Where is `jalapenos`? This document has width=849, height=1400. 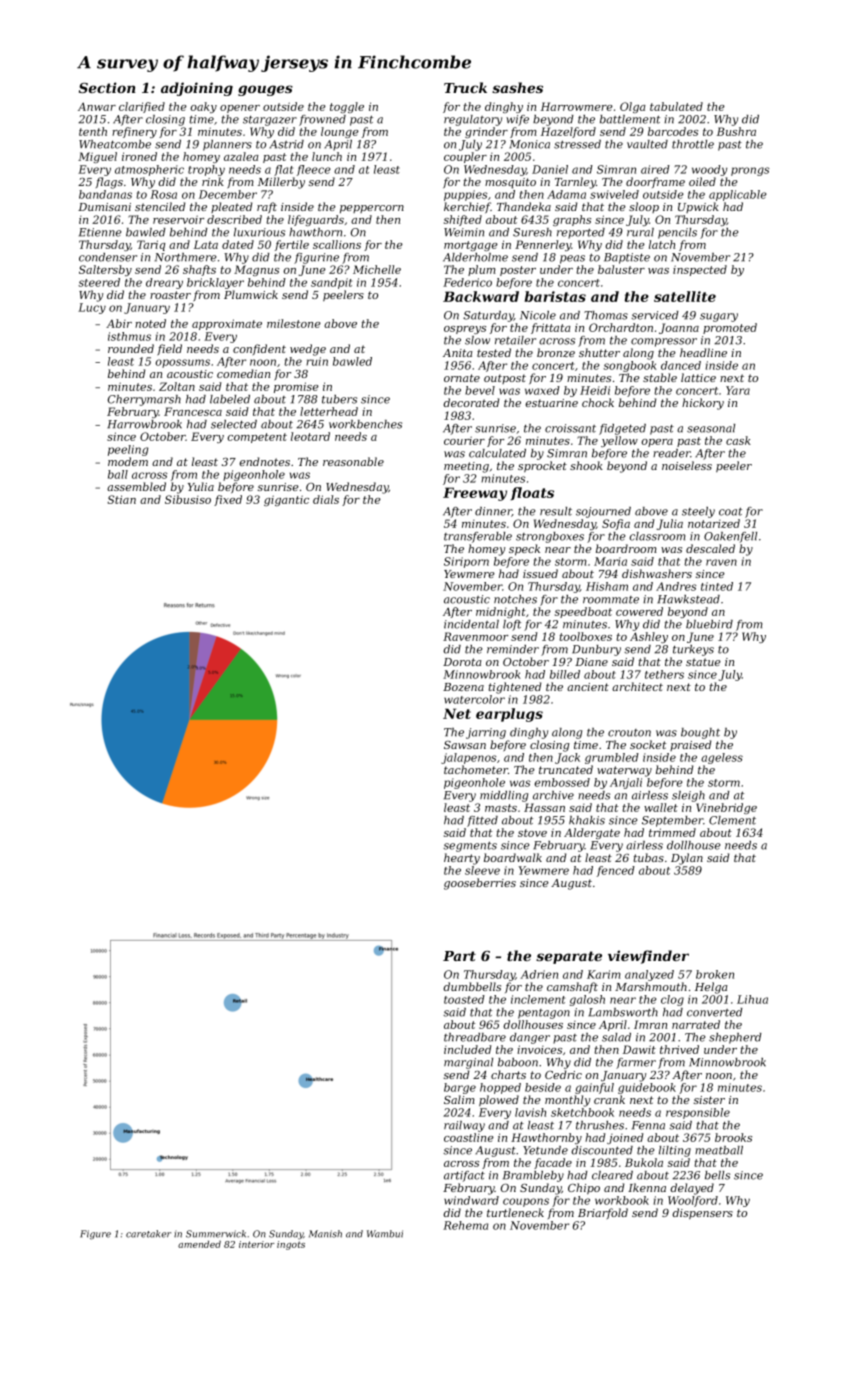 jalapenos is located at coordinates (468, 758).
